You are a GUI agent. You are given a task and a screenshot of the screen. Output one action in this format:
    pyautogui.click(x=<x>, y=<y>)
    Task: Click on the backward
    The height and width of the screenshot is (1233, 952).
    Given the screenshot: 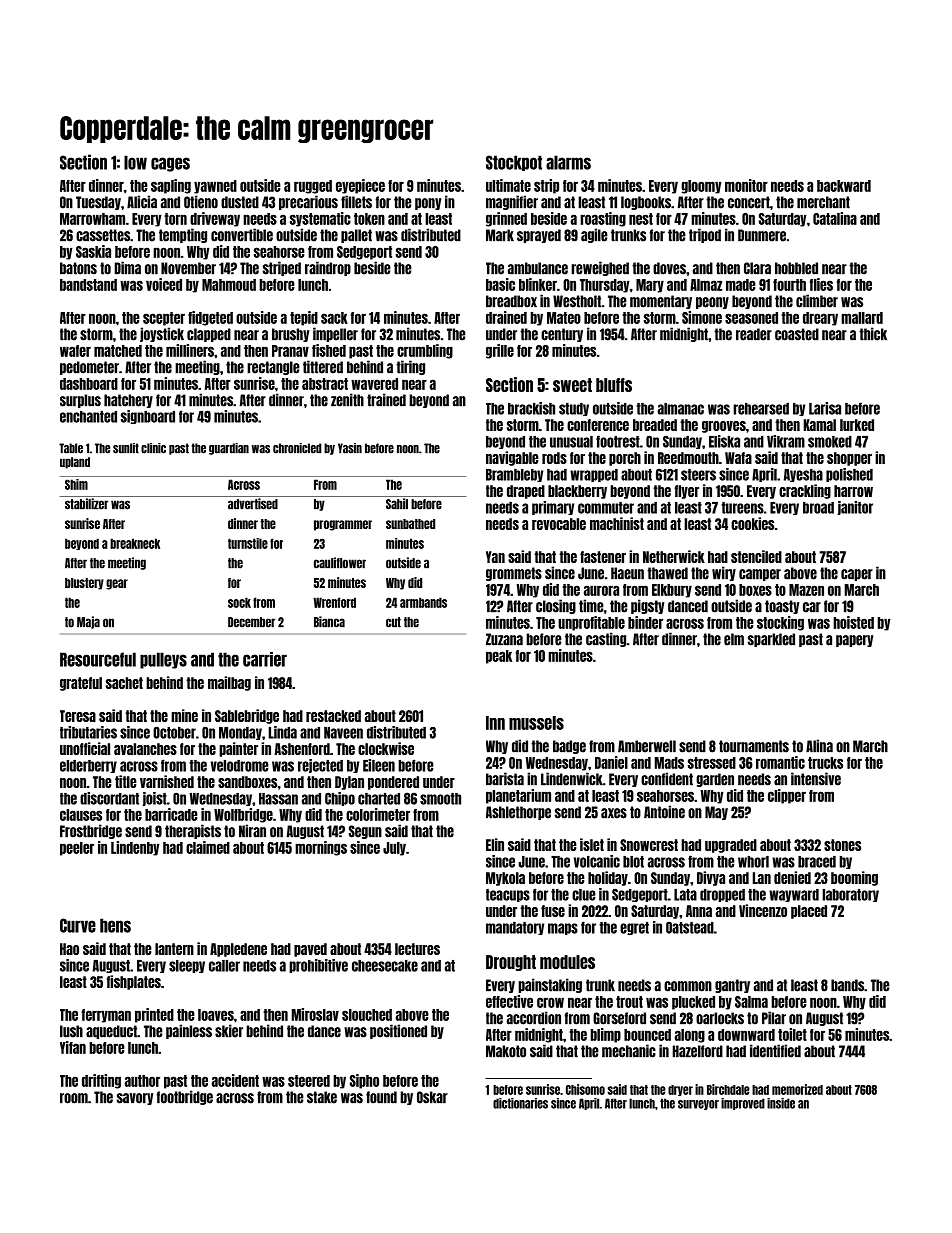 What is the action you would take?
    pyautogui.click(x=844, y=186)
